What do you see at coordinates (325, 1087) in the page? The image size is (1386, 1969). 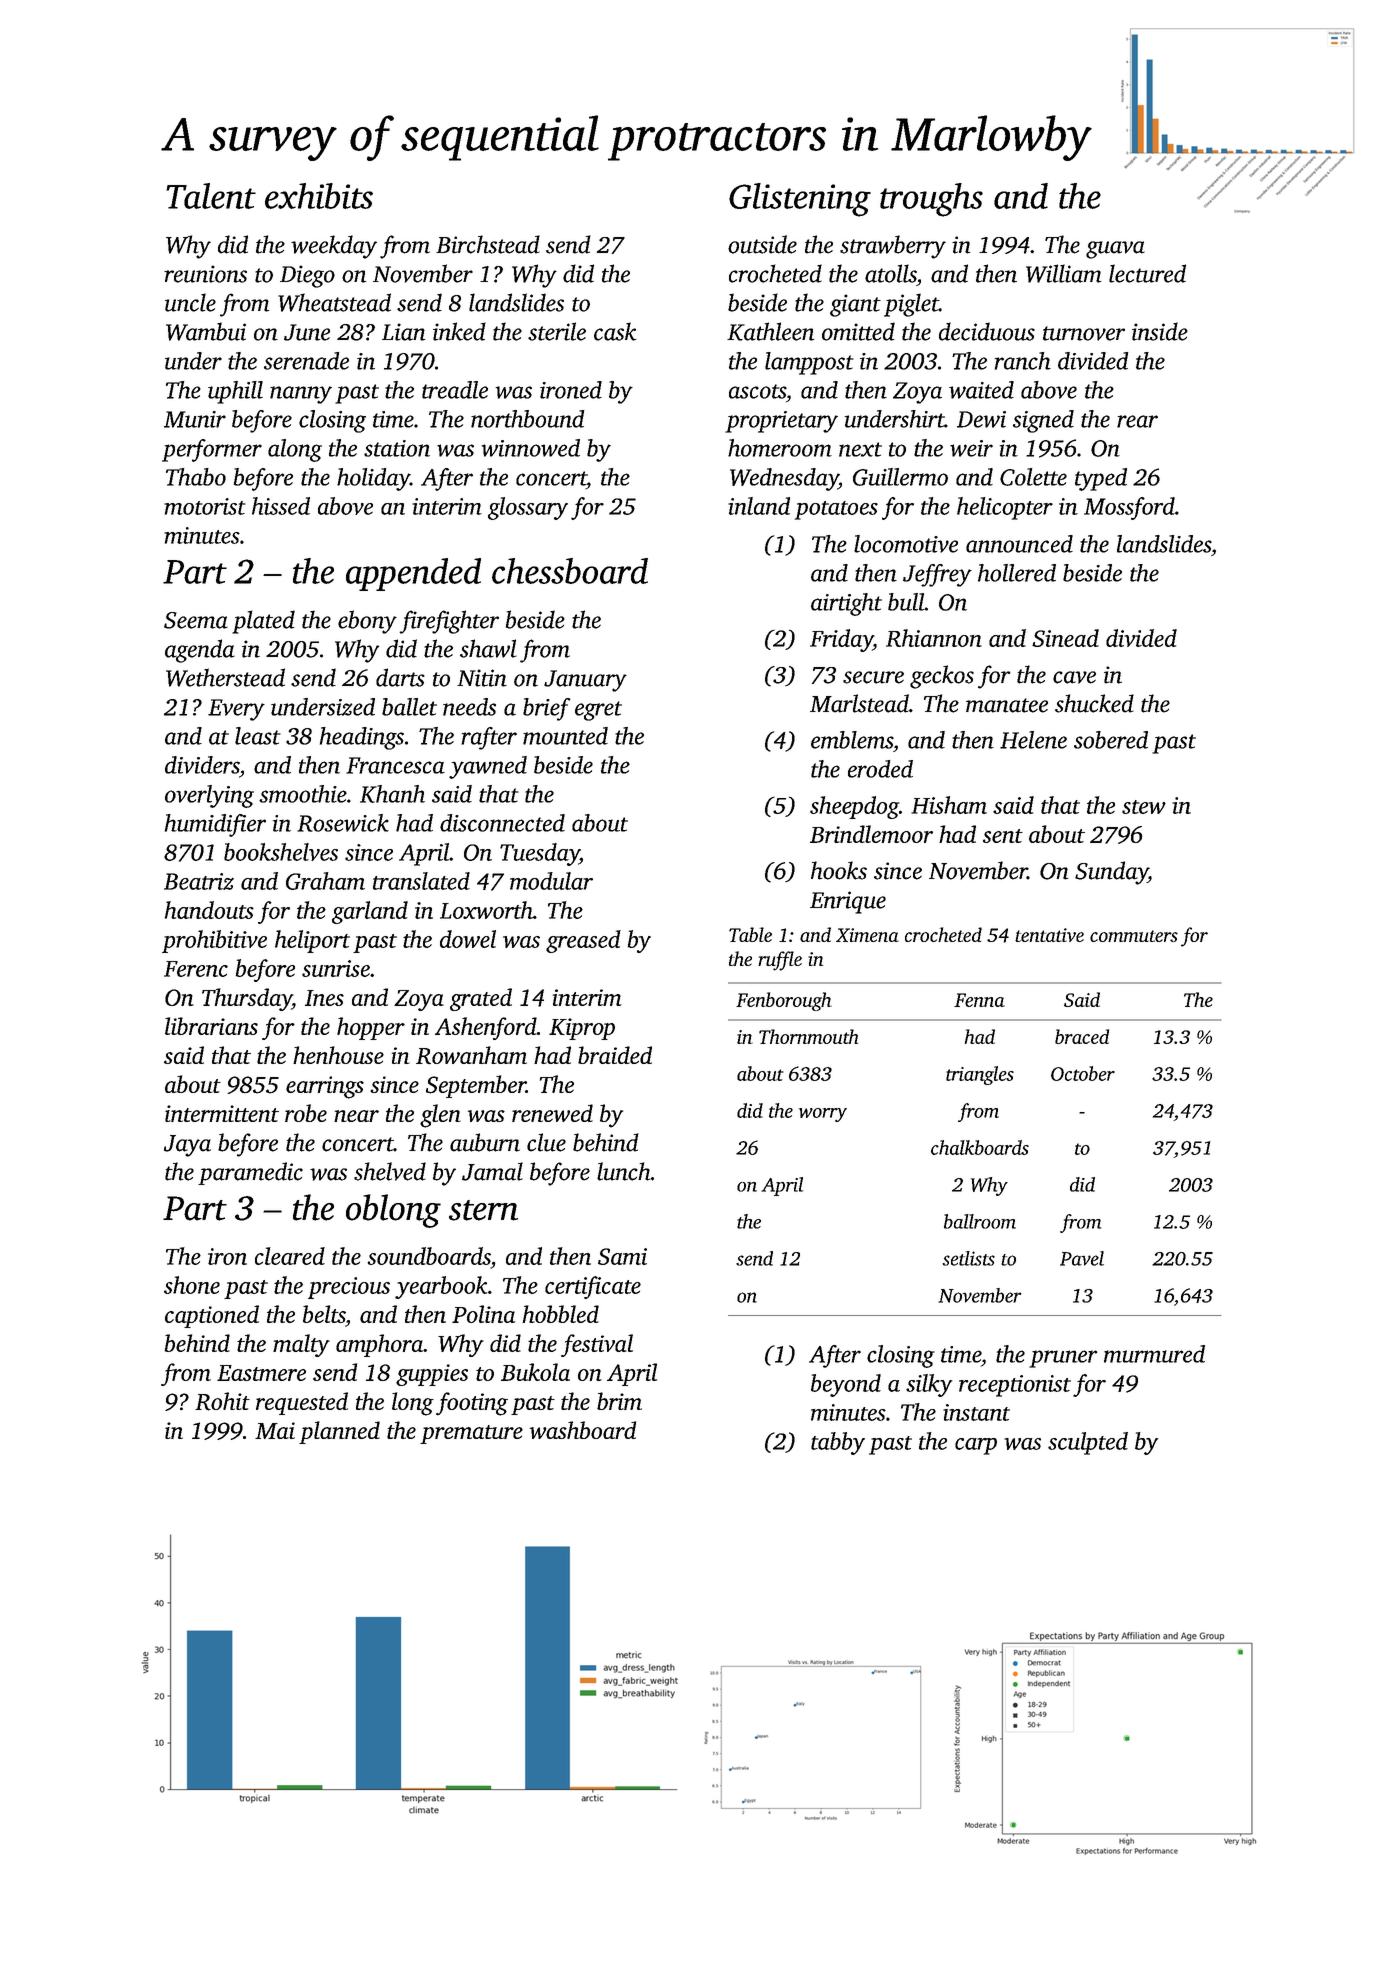 I see `earrings` at bounding box center [325, 1087].
